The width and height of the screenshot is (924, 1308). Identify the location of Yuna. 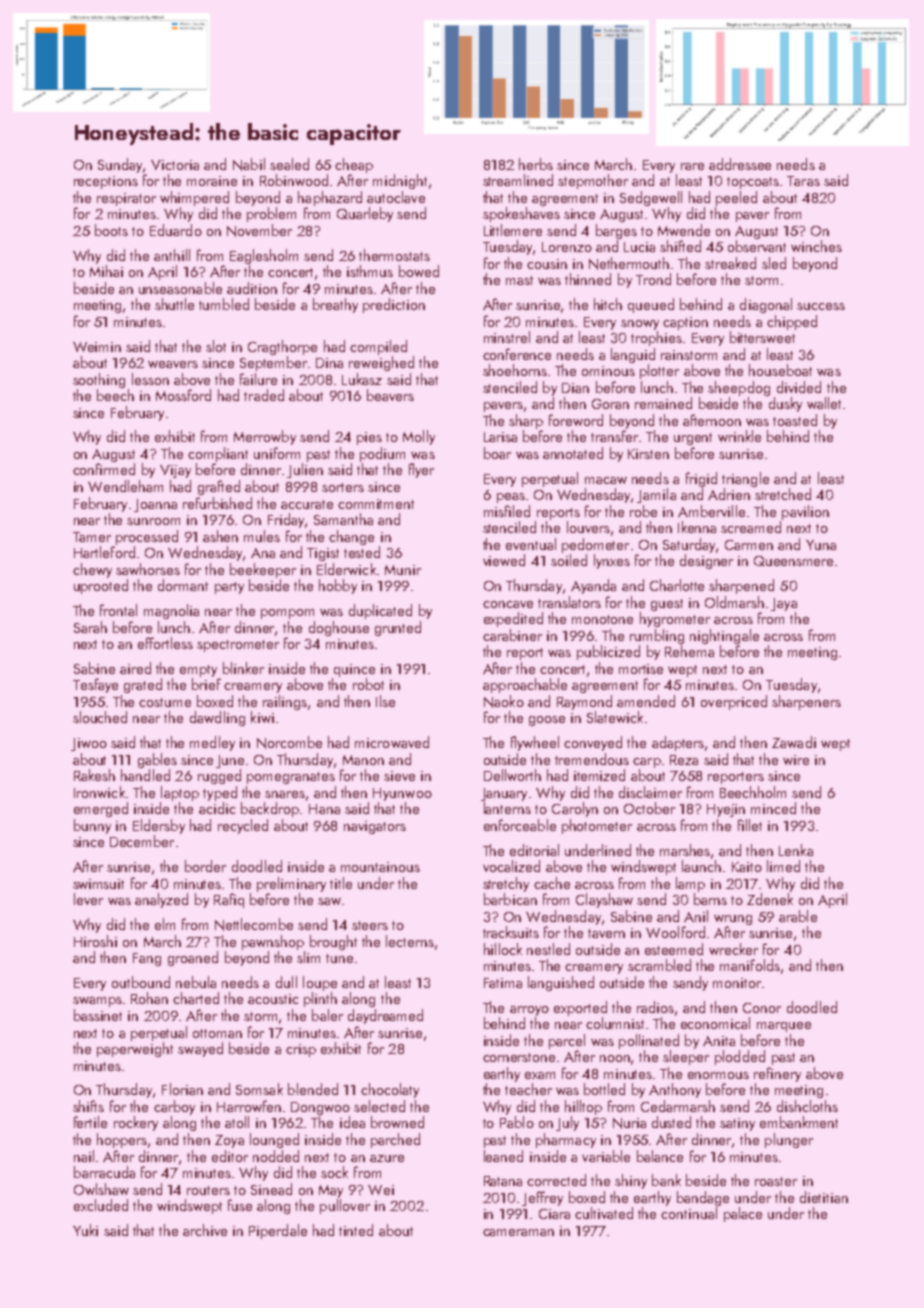
(821, 545).
